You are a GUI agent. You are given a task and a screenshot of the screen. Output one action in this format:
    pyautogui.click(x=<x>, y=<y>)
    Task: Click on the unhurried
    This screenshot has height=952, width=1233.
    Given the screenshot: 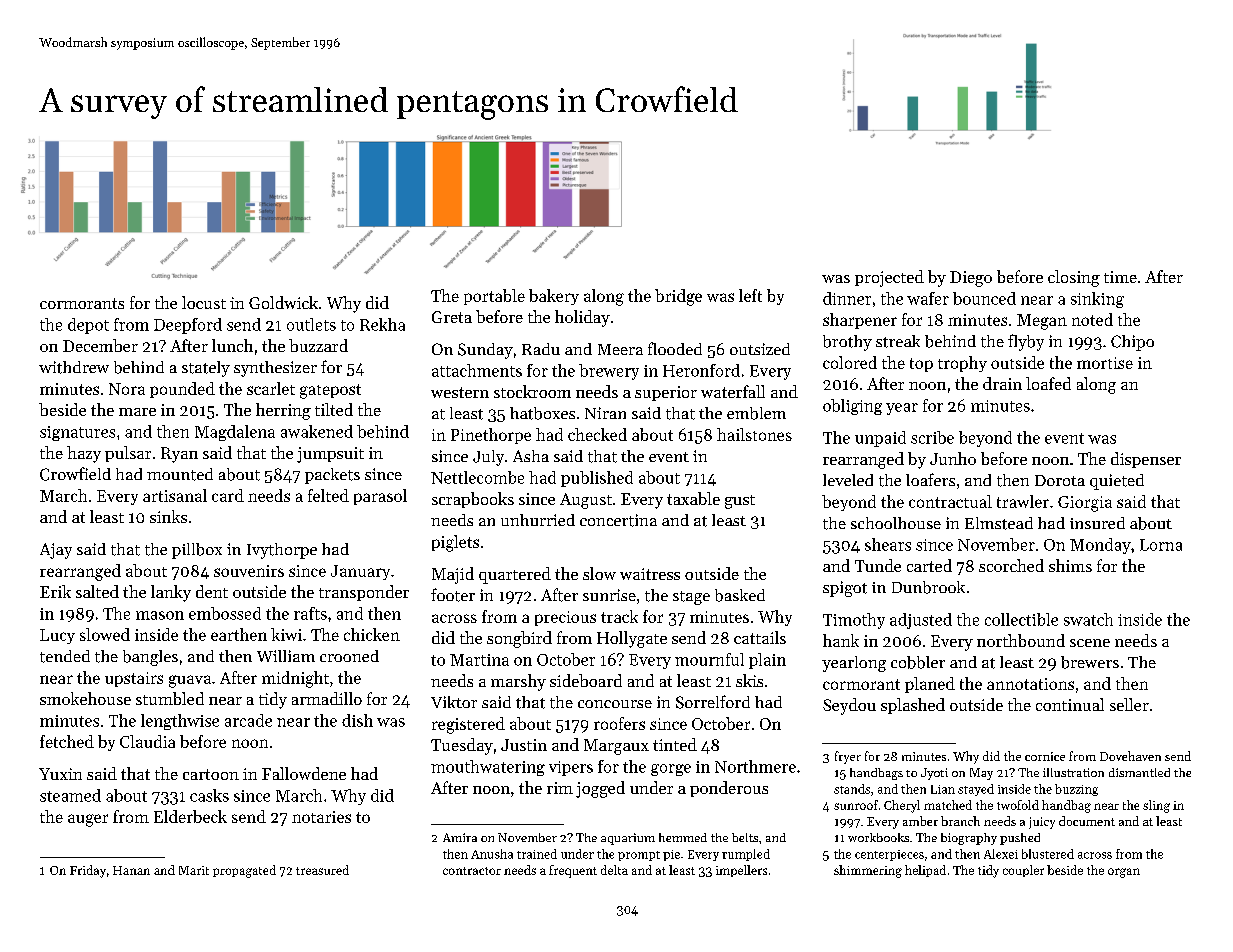 What is the action you would take?
    pyautogui.click(x=538, y=520)
